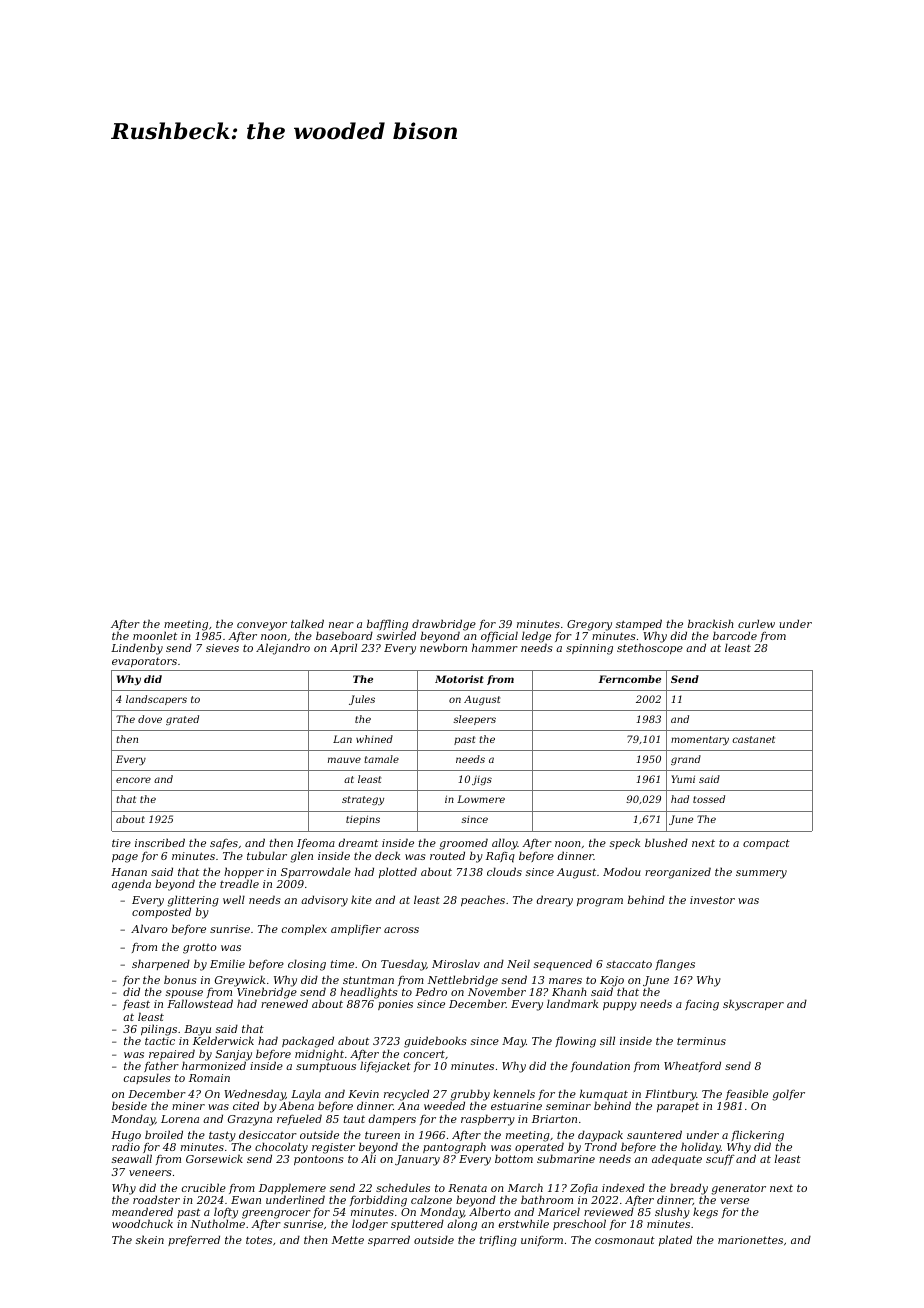 The image size is (924, 1308). I want to click on conveyor, so click(262, 626).
